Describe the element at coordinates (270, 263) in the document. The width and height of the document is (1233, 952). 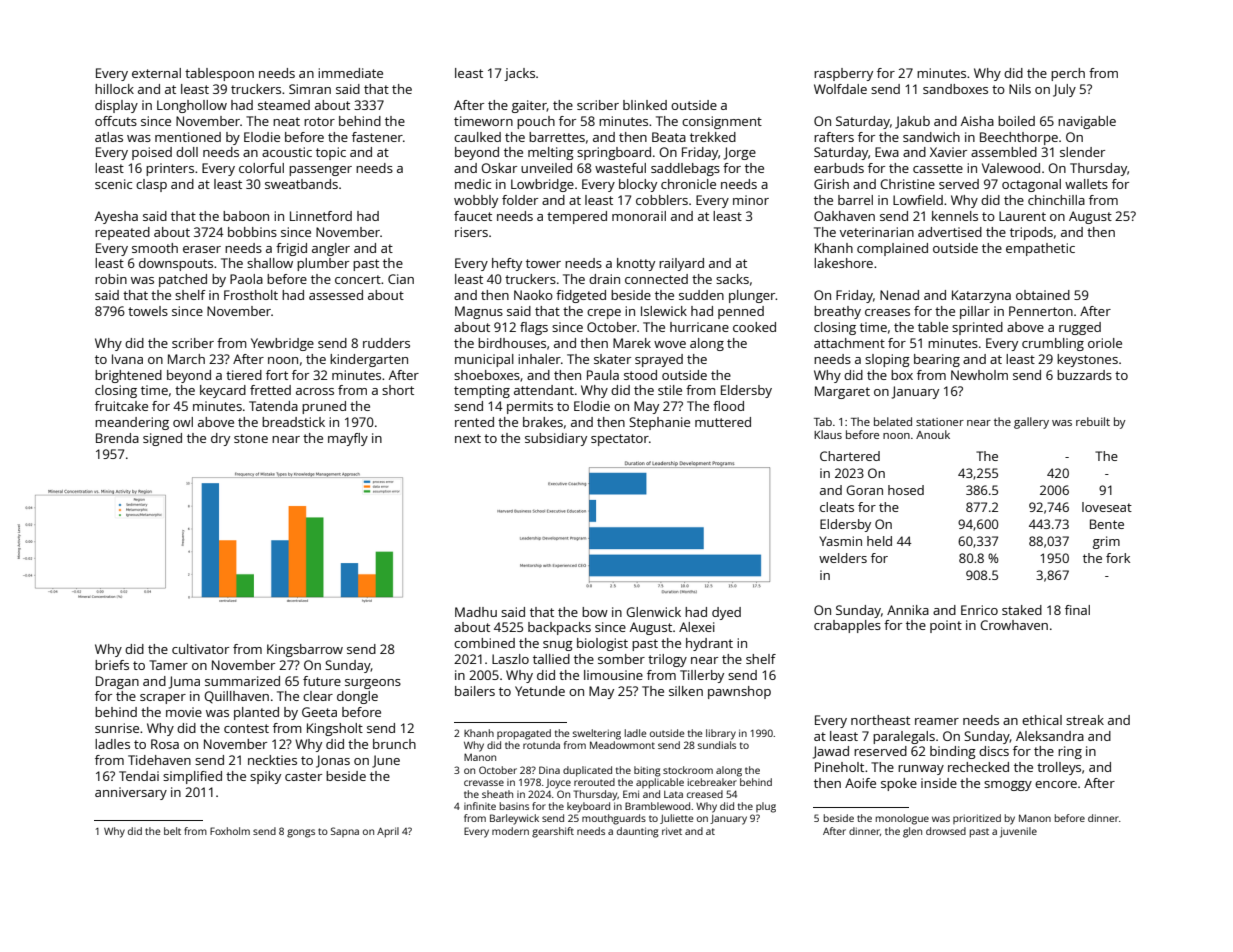
I see `shallow` at that location.
